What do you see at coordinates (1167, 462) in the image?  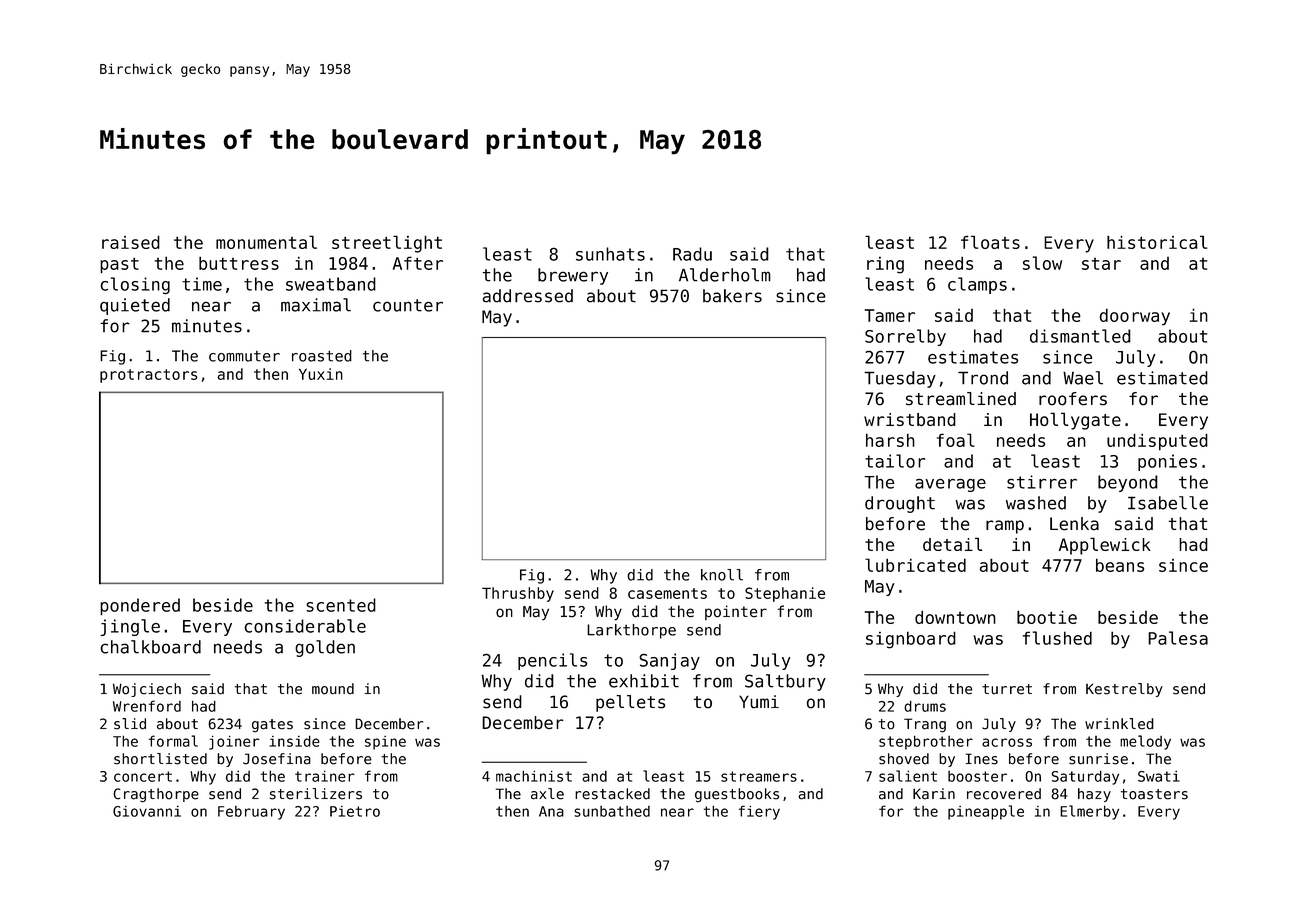 I see `ponies` at bounding box center [1167, 462].
